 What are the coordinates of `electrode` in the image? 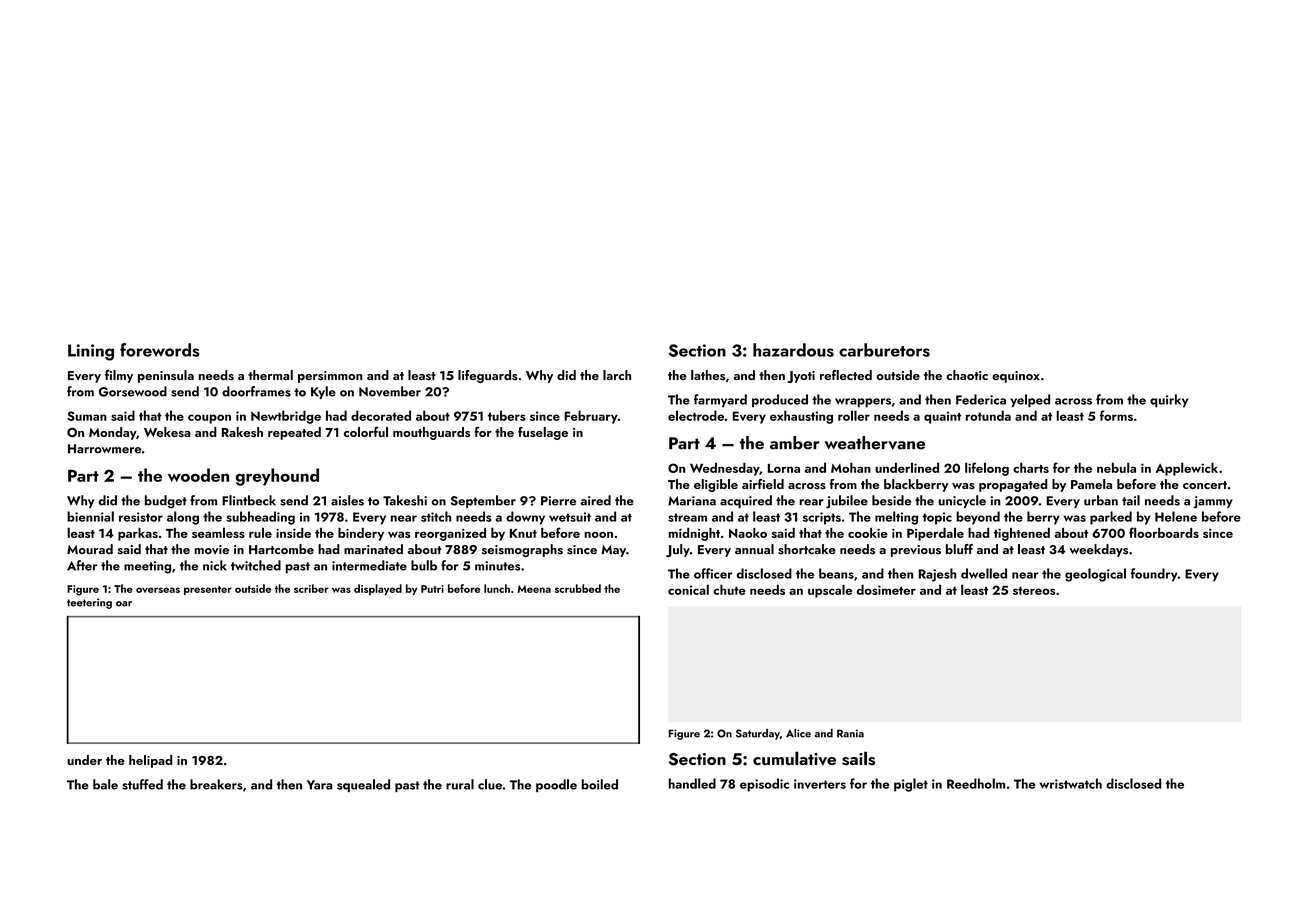 It's located at (696, 415).
